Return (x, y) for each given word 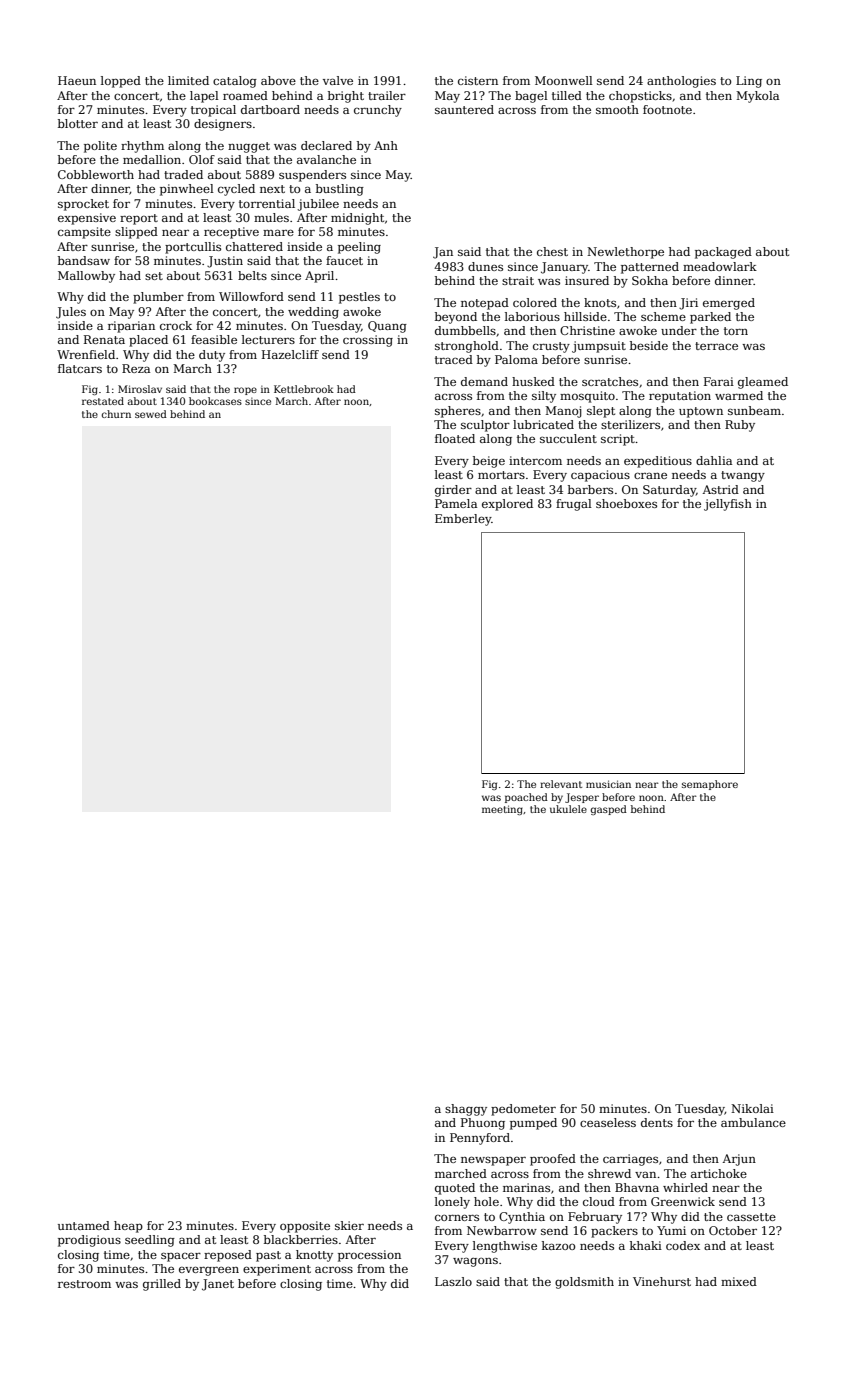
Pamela (456, 503)
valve (338, 80)
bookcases (215, 401)
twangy (743, 476)
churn (116, 414)
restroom (84, 1284)
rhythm (142, 147)
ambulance (753, 1122)
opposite (305, 1227)
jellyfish (728, 505)
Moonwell (564, 80)
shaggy (466, 1110)
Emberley (463, 520)
